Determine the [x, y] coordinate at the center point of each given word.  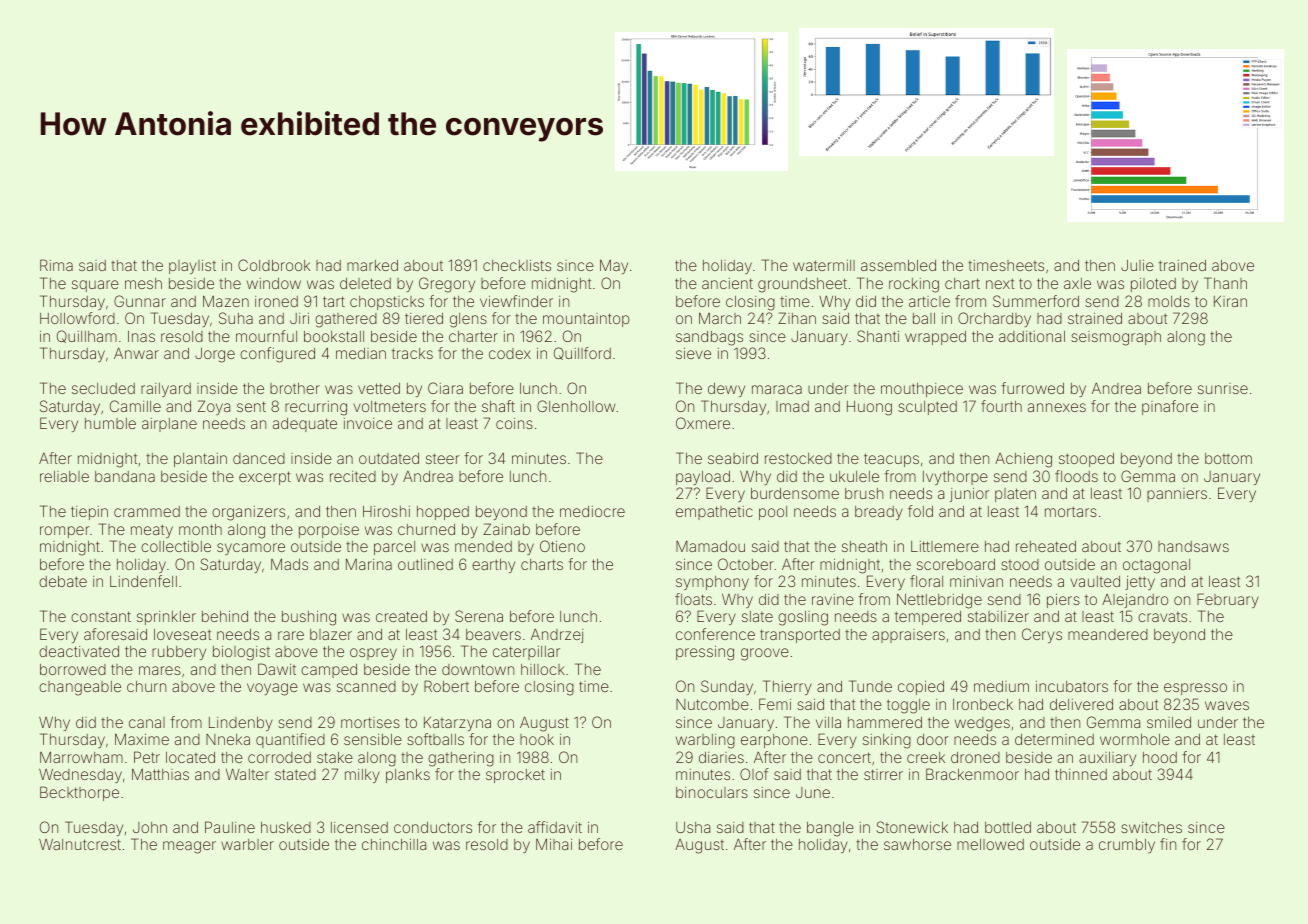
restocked [798, 458]
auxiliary [1107, 759]
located [190, 757]
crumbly [1127, 846]
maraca [777, 389]
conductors [433, 827]
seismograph [1116, 338]
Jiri [299, 318]
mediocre [592, 511]
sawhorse [917, 844]
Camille [135, 406]
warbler [247, 844]
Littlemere [945, 546]
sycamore [251, 549]
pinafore [1170, 407]
